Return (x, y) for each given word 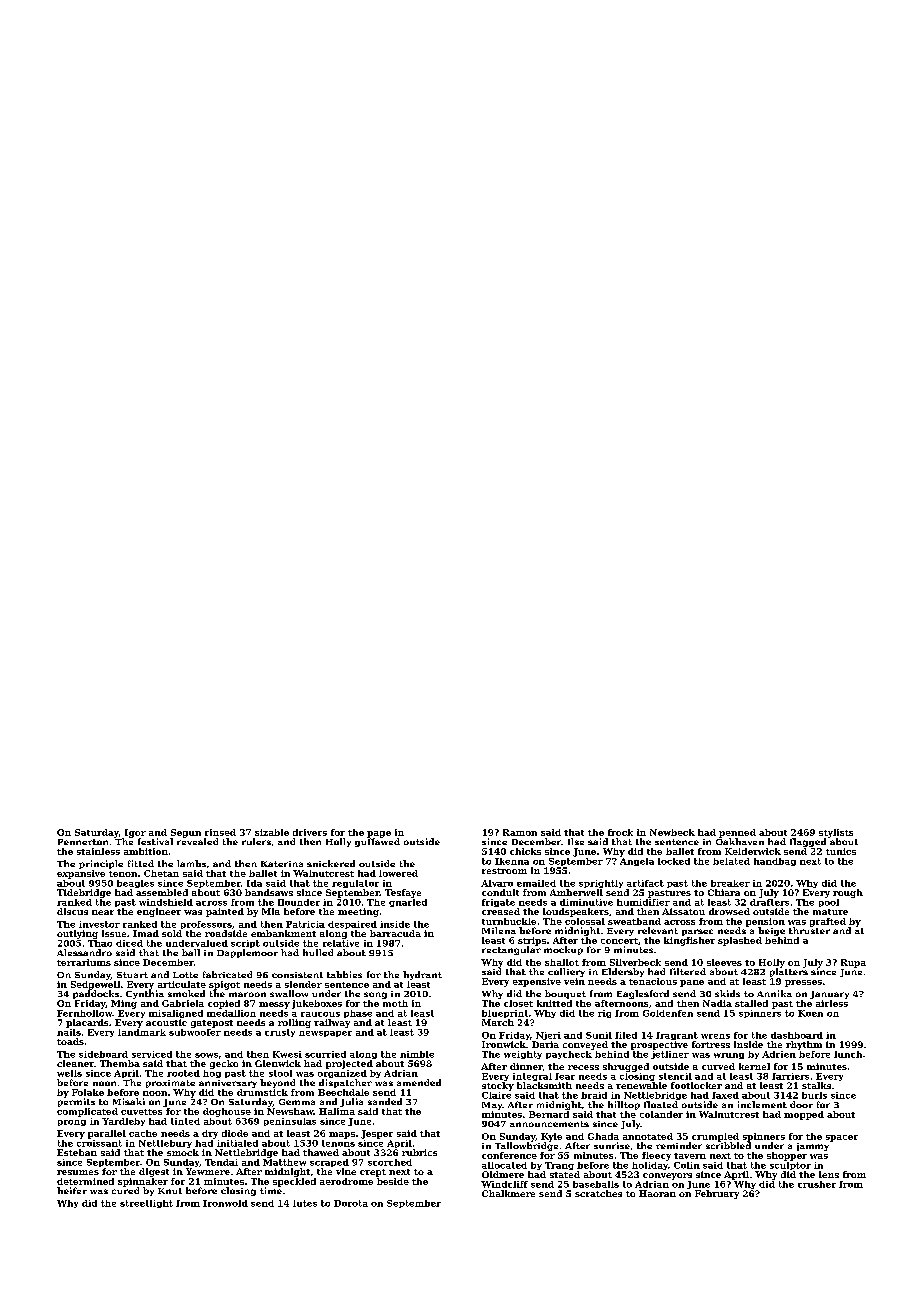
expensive (537, 982)
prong (72, 1123)
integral (532, 1077)
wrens (715, 1036)
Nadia (717, 1003)
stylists (836, 833)
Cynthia (145, 994)
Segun (186, 833)
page (379, 834)
